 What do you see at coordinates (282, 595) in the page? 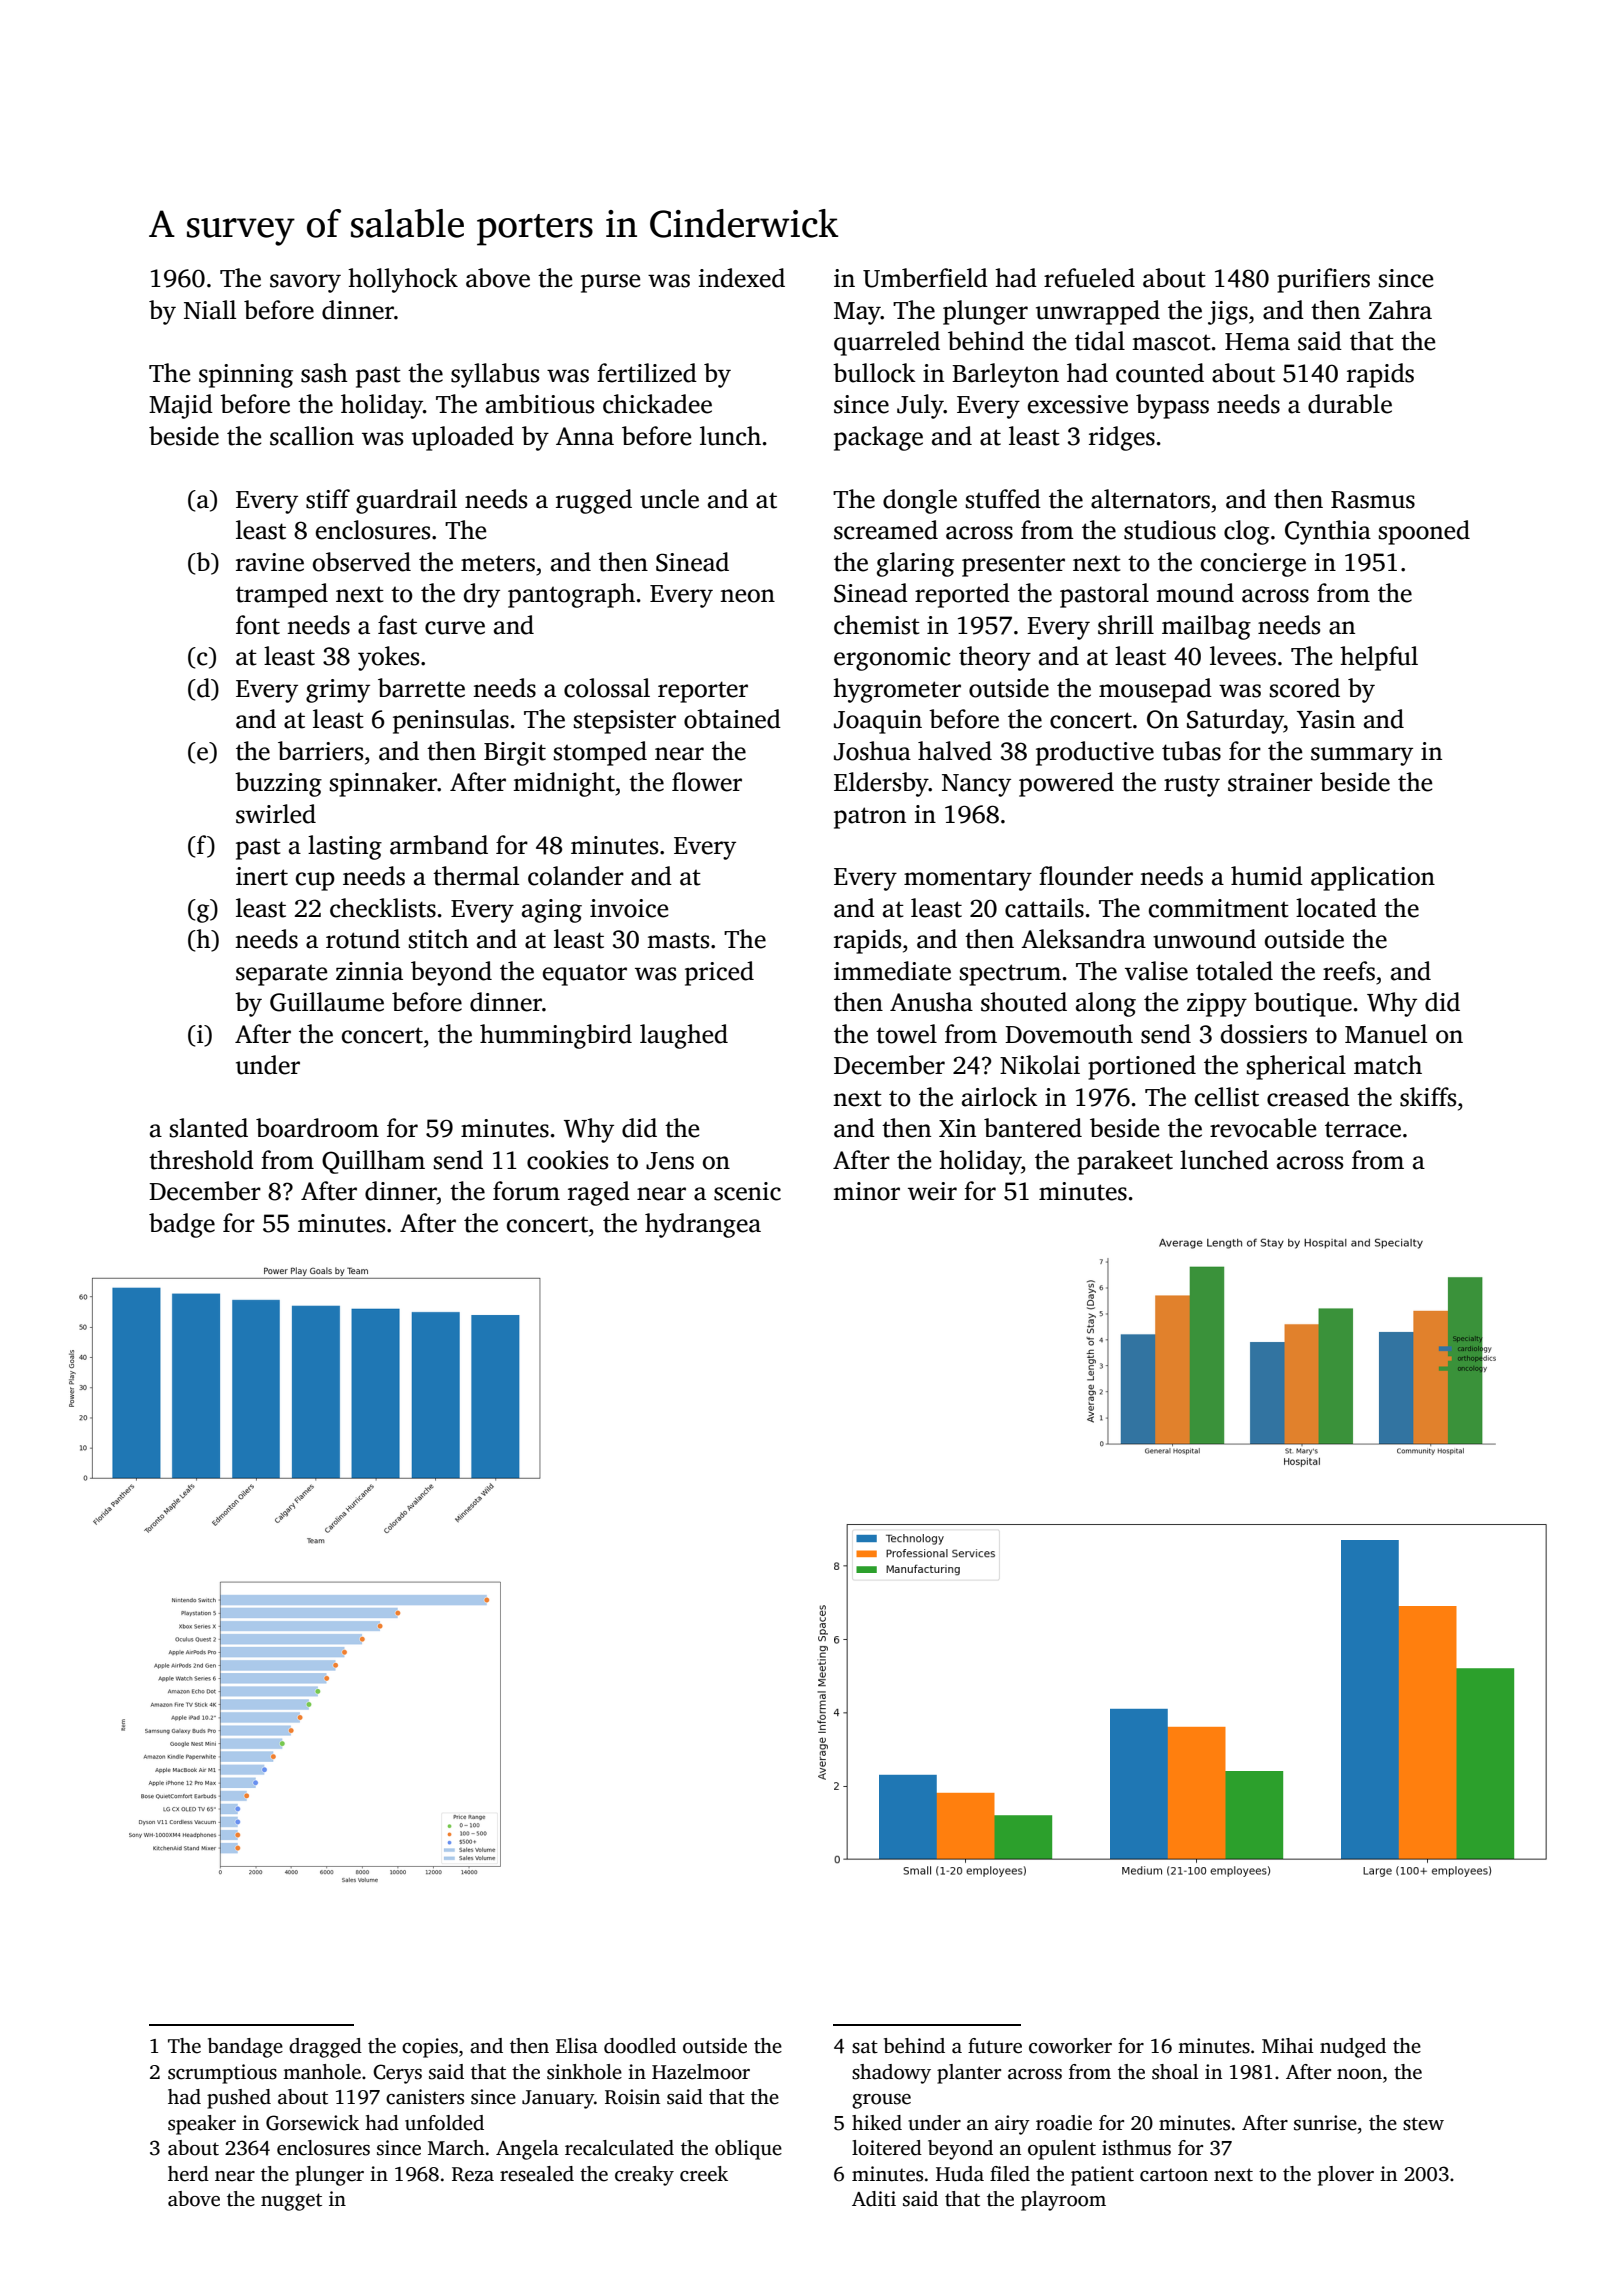
I see `tramped` at bounding box center [282, 595].
